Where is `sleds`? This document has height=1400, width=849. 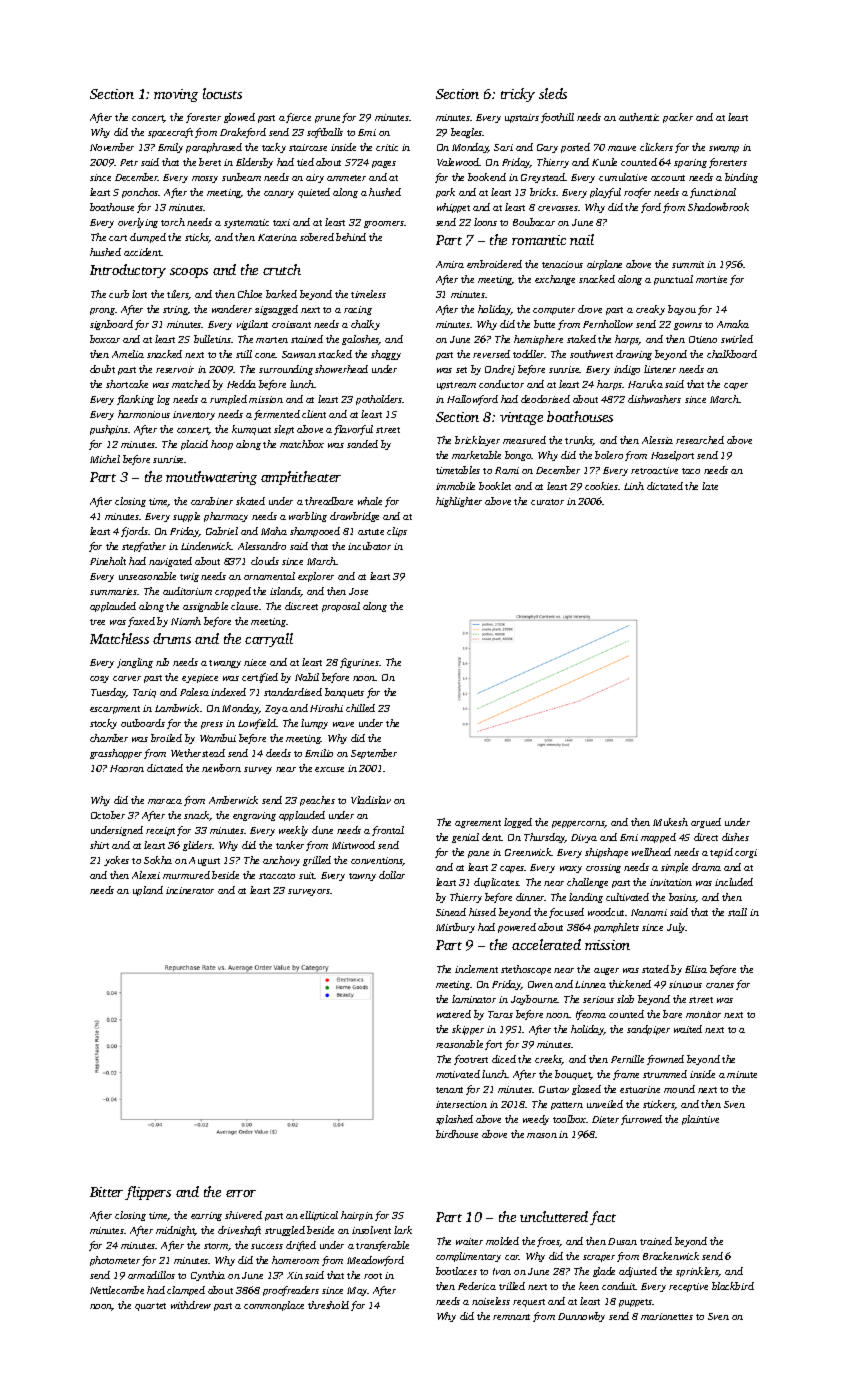
sleds is located at coordinates (553, 93).
